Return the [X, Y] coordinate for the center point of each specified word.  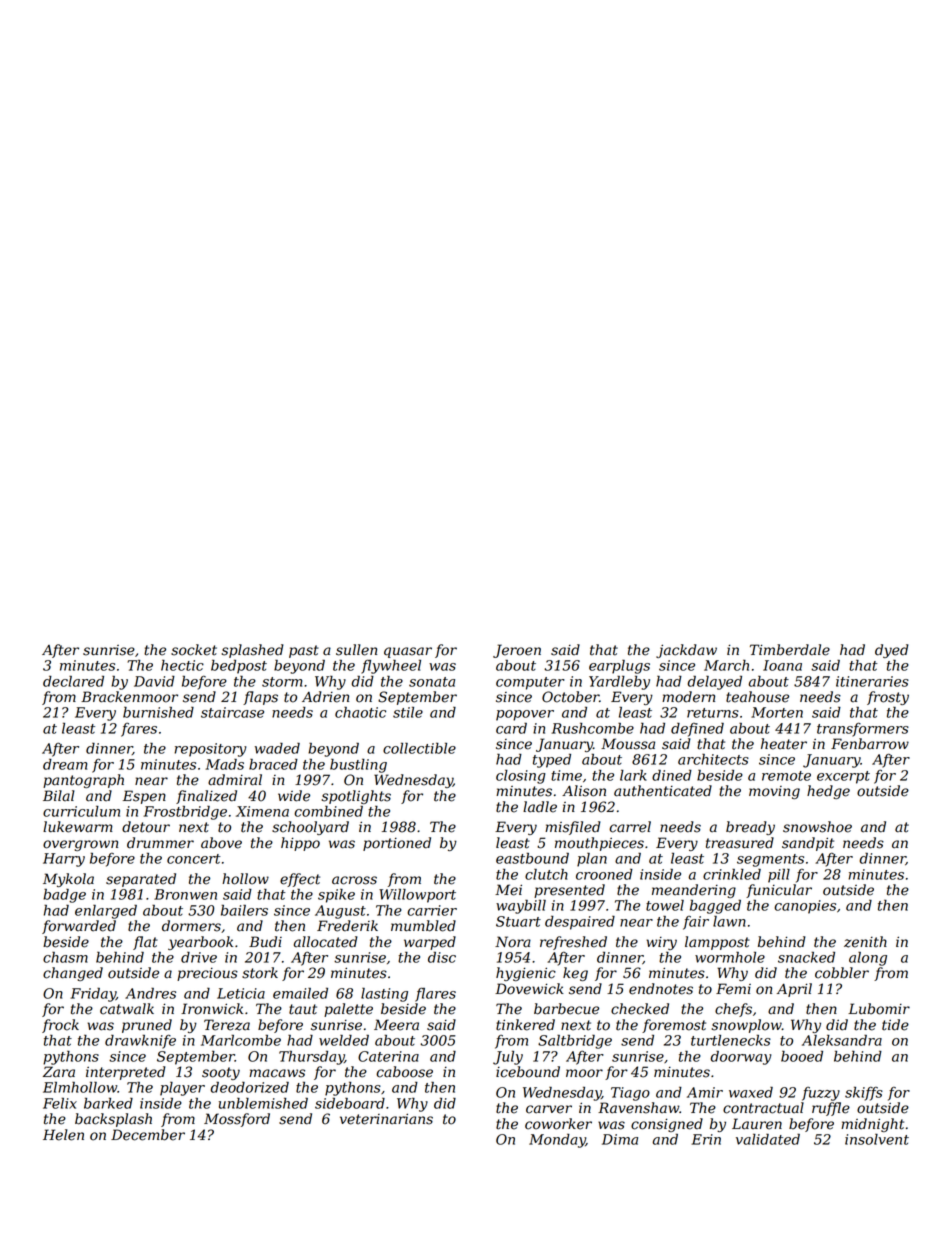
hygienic [526, 974]
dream [65, 764]
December [148, 1135]
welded [344, 1040]
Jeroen [517, 651]
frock [60, 1026]
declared [73, 681]
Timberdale [790, 650]
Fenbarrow [870, 744]
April [794, 990]
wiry [662, 943]
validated [768, 1139]
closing [521, 776]
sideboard [350, 1103]
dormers [191, 926]
